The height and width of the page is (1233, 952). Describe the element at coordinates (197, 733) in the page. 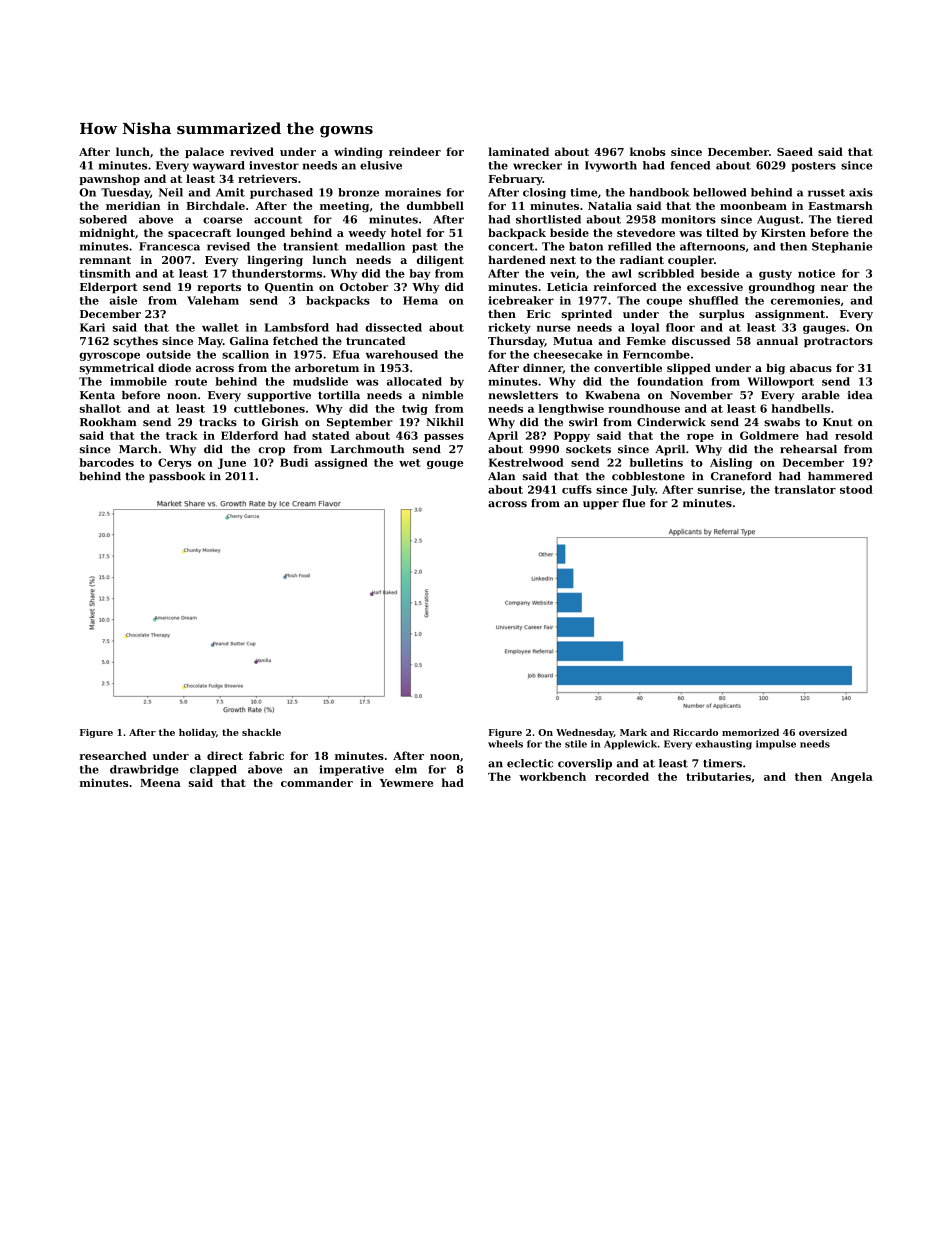

I see `holiday` at that location.
